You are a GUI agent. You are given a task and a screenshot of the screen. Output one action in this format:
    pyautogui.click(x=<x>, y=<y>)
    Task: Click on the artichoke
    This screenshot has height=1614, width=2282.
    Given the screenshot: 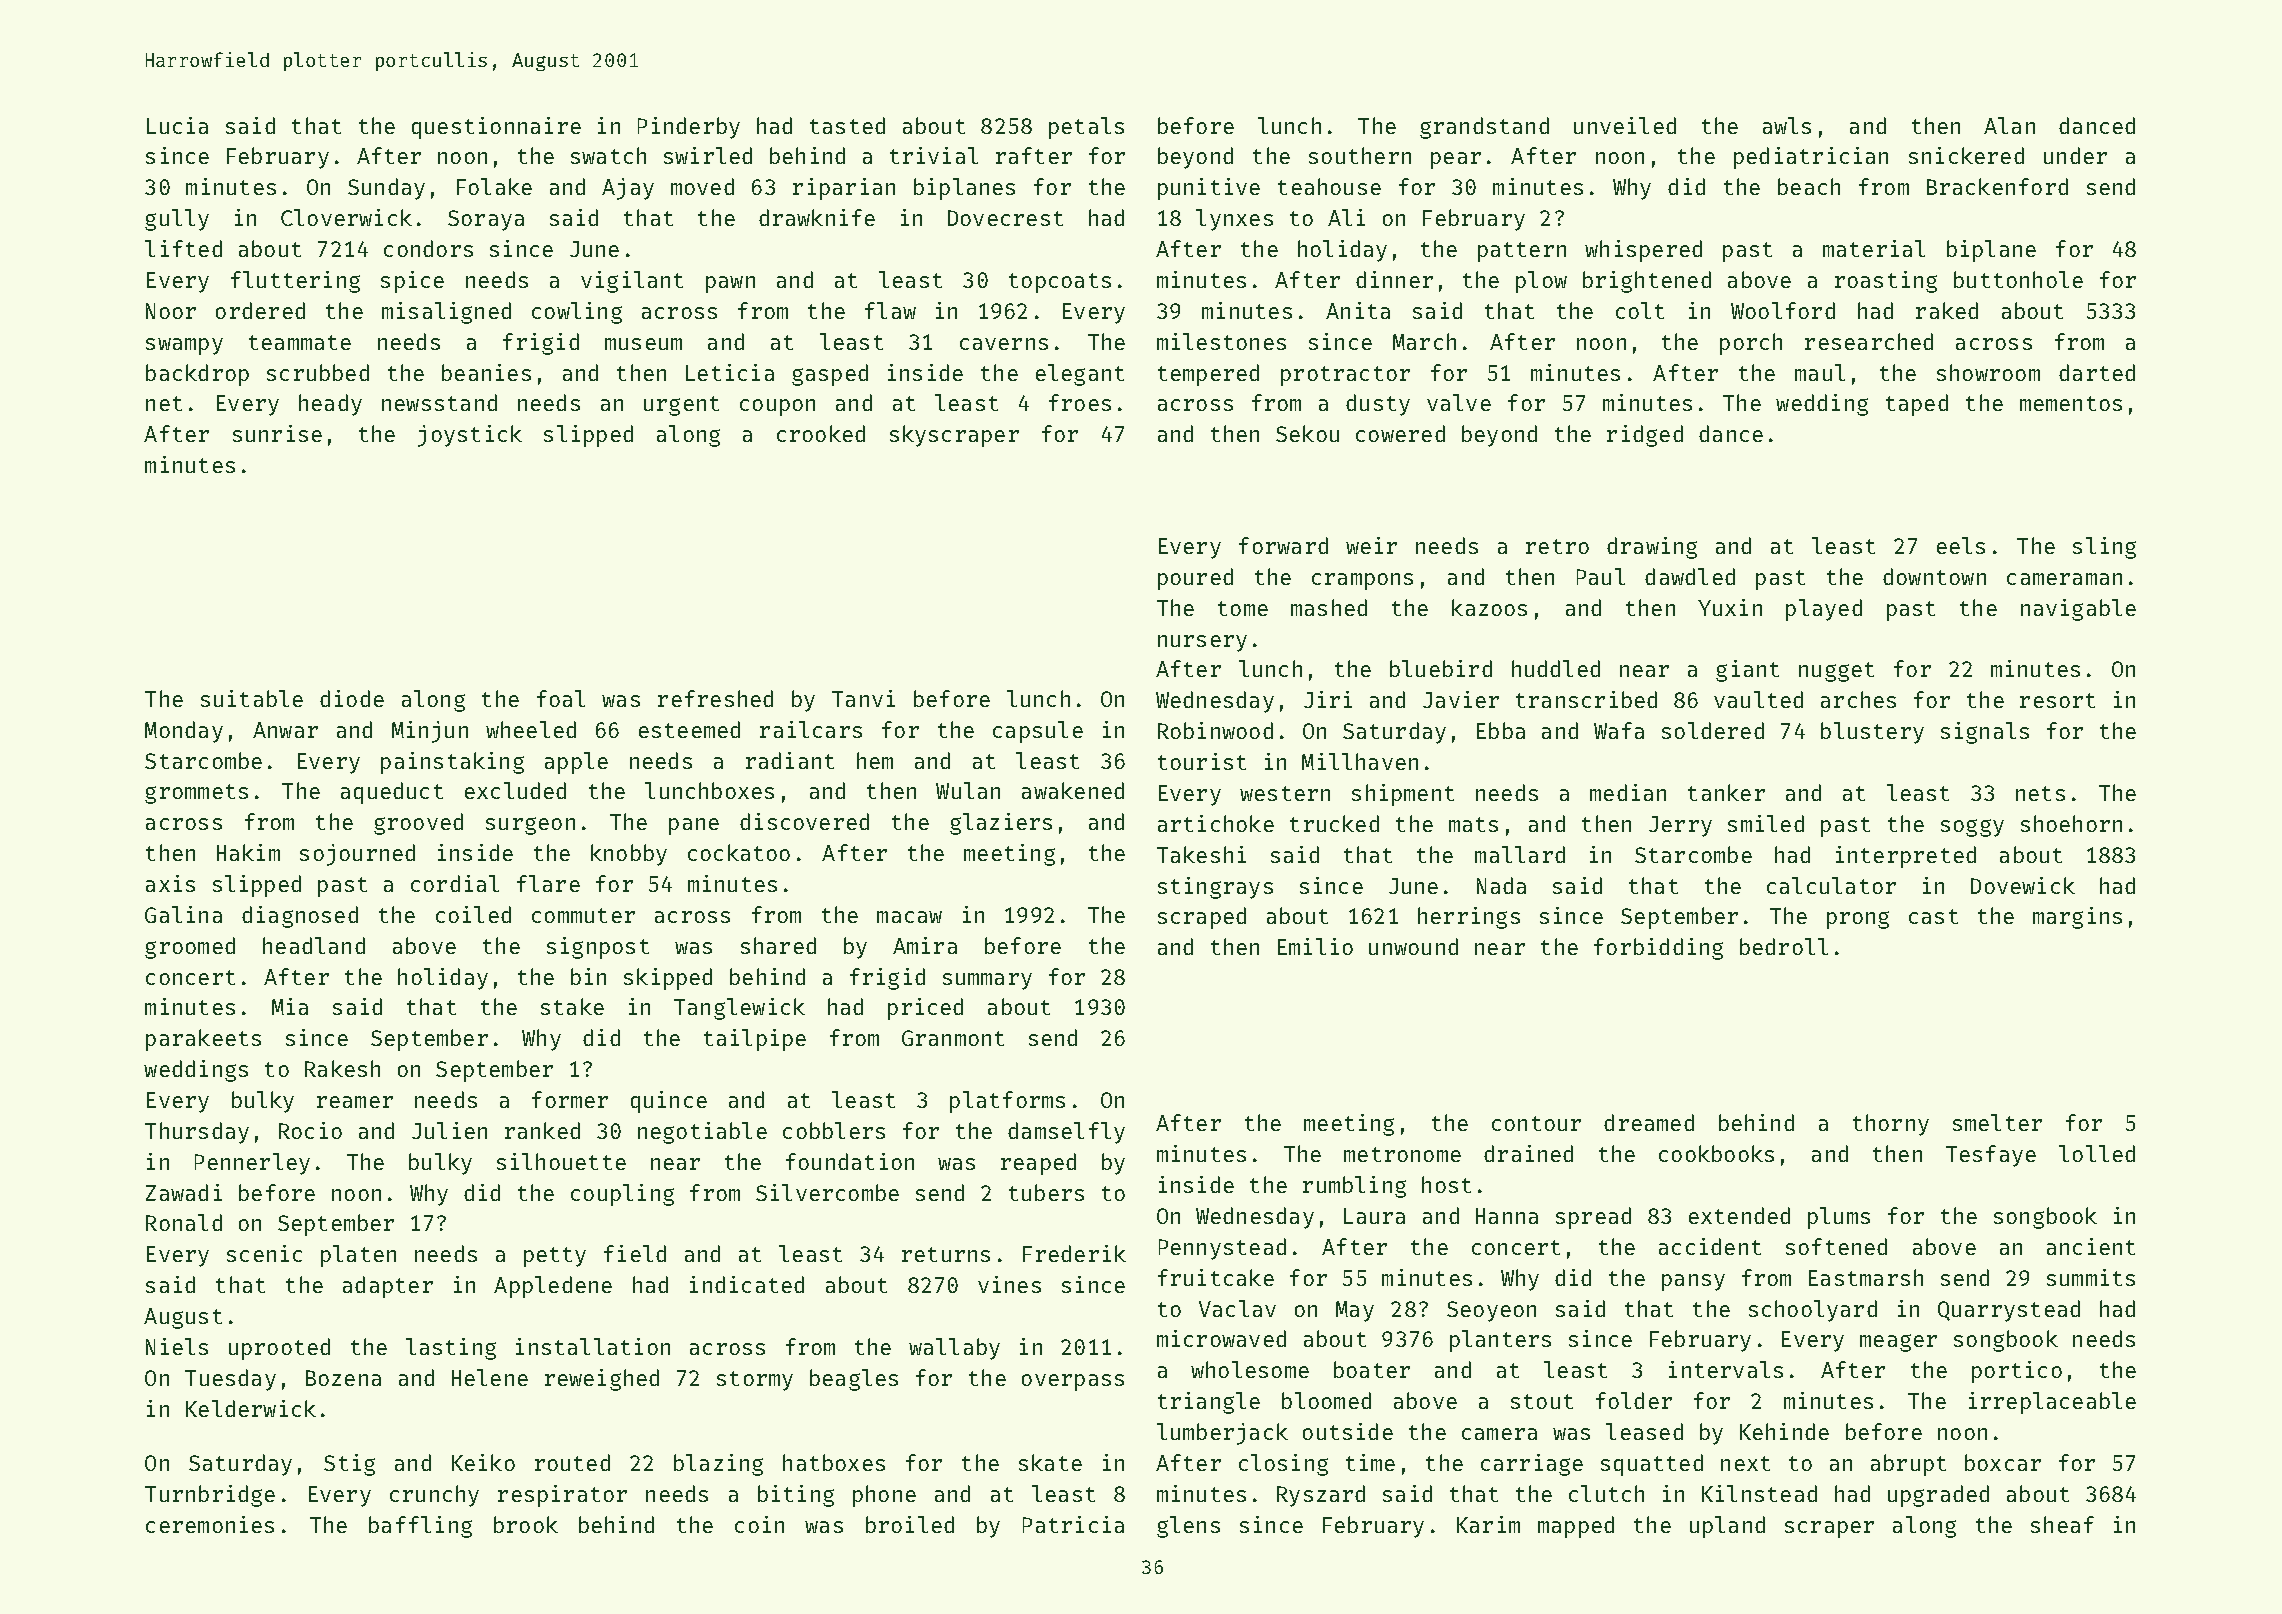 What is the action you would take?
    pyautogui.click(x=1216, y=823)
